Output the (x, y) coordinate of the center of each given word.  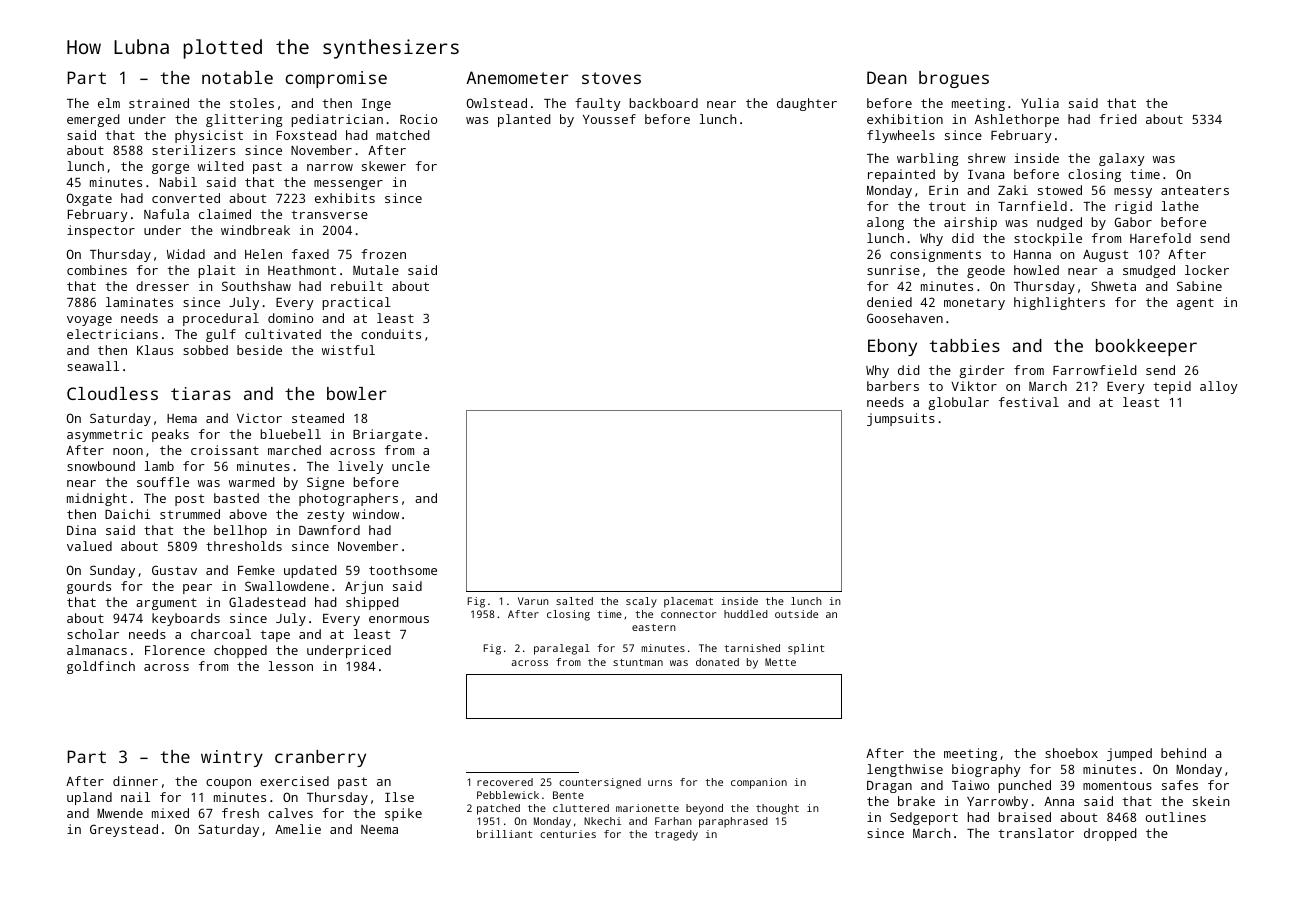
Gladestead (267, 602)
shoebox (1071, 753)
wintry (232, 758)
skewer (384, 166)
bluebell (290, 434)
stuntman (638, 662)
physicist (209, 136)
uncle (411, 466)
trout (947, 206)
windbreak (255, 230)
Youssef (609, 119)
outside (796, 614)
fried (1118, 119)
